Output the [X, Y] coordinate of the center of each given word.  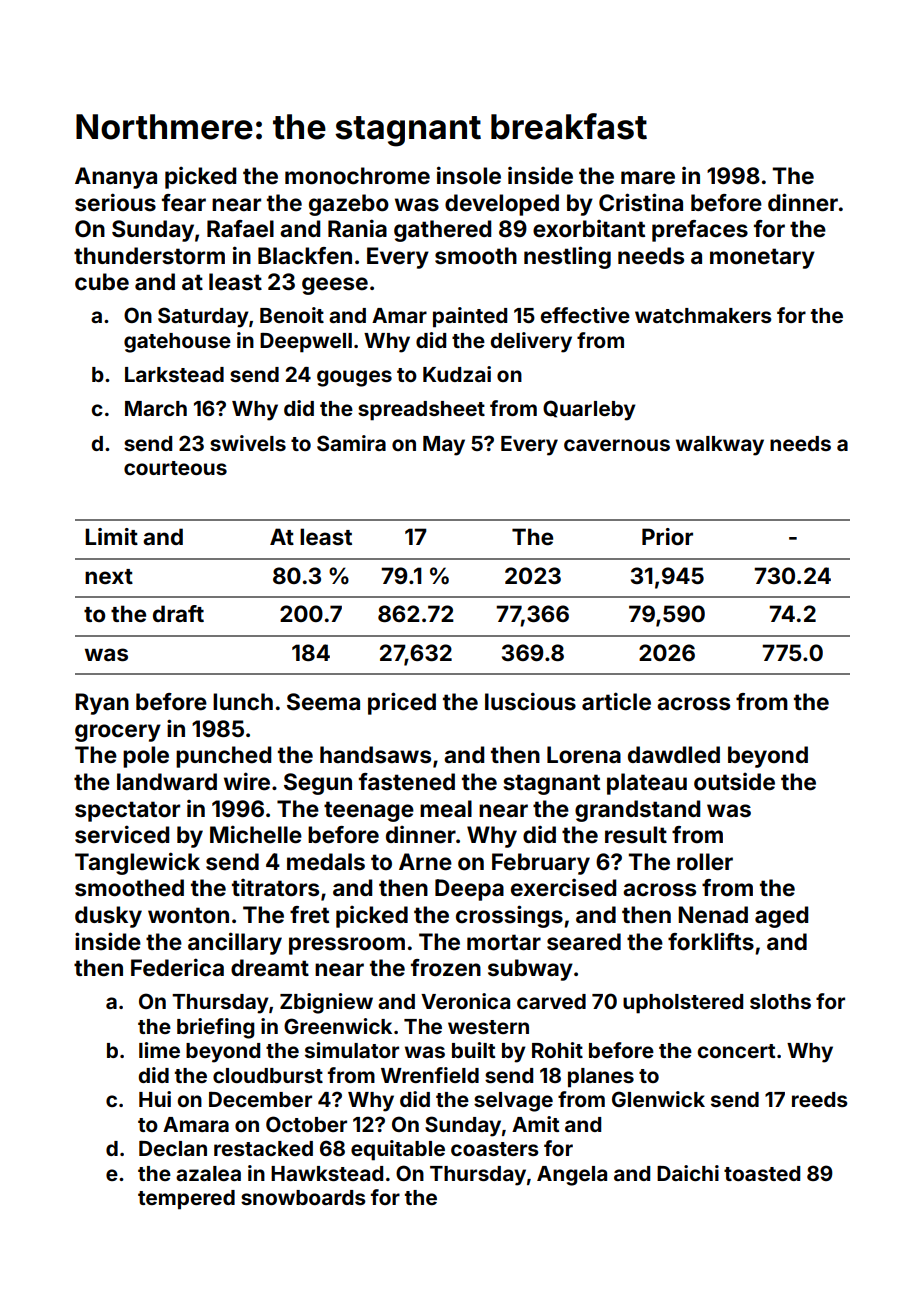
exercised [563, 888]
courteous [175, 468]
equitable [398, 1150]
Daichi [688, 1173]
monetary [762, 258]
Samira [351, 443]
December [260, 1099]
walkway [720, 446]
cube [102, 282]
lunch [243, 702]
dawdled [674, 755]
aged [781, 917]
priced [402, 703]
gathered [442, 231]
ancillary [235, 943]
